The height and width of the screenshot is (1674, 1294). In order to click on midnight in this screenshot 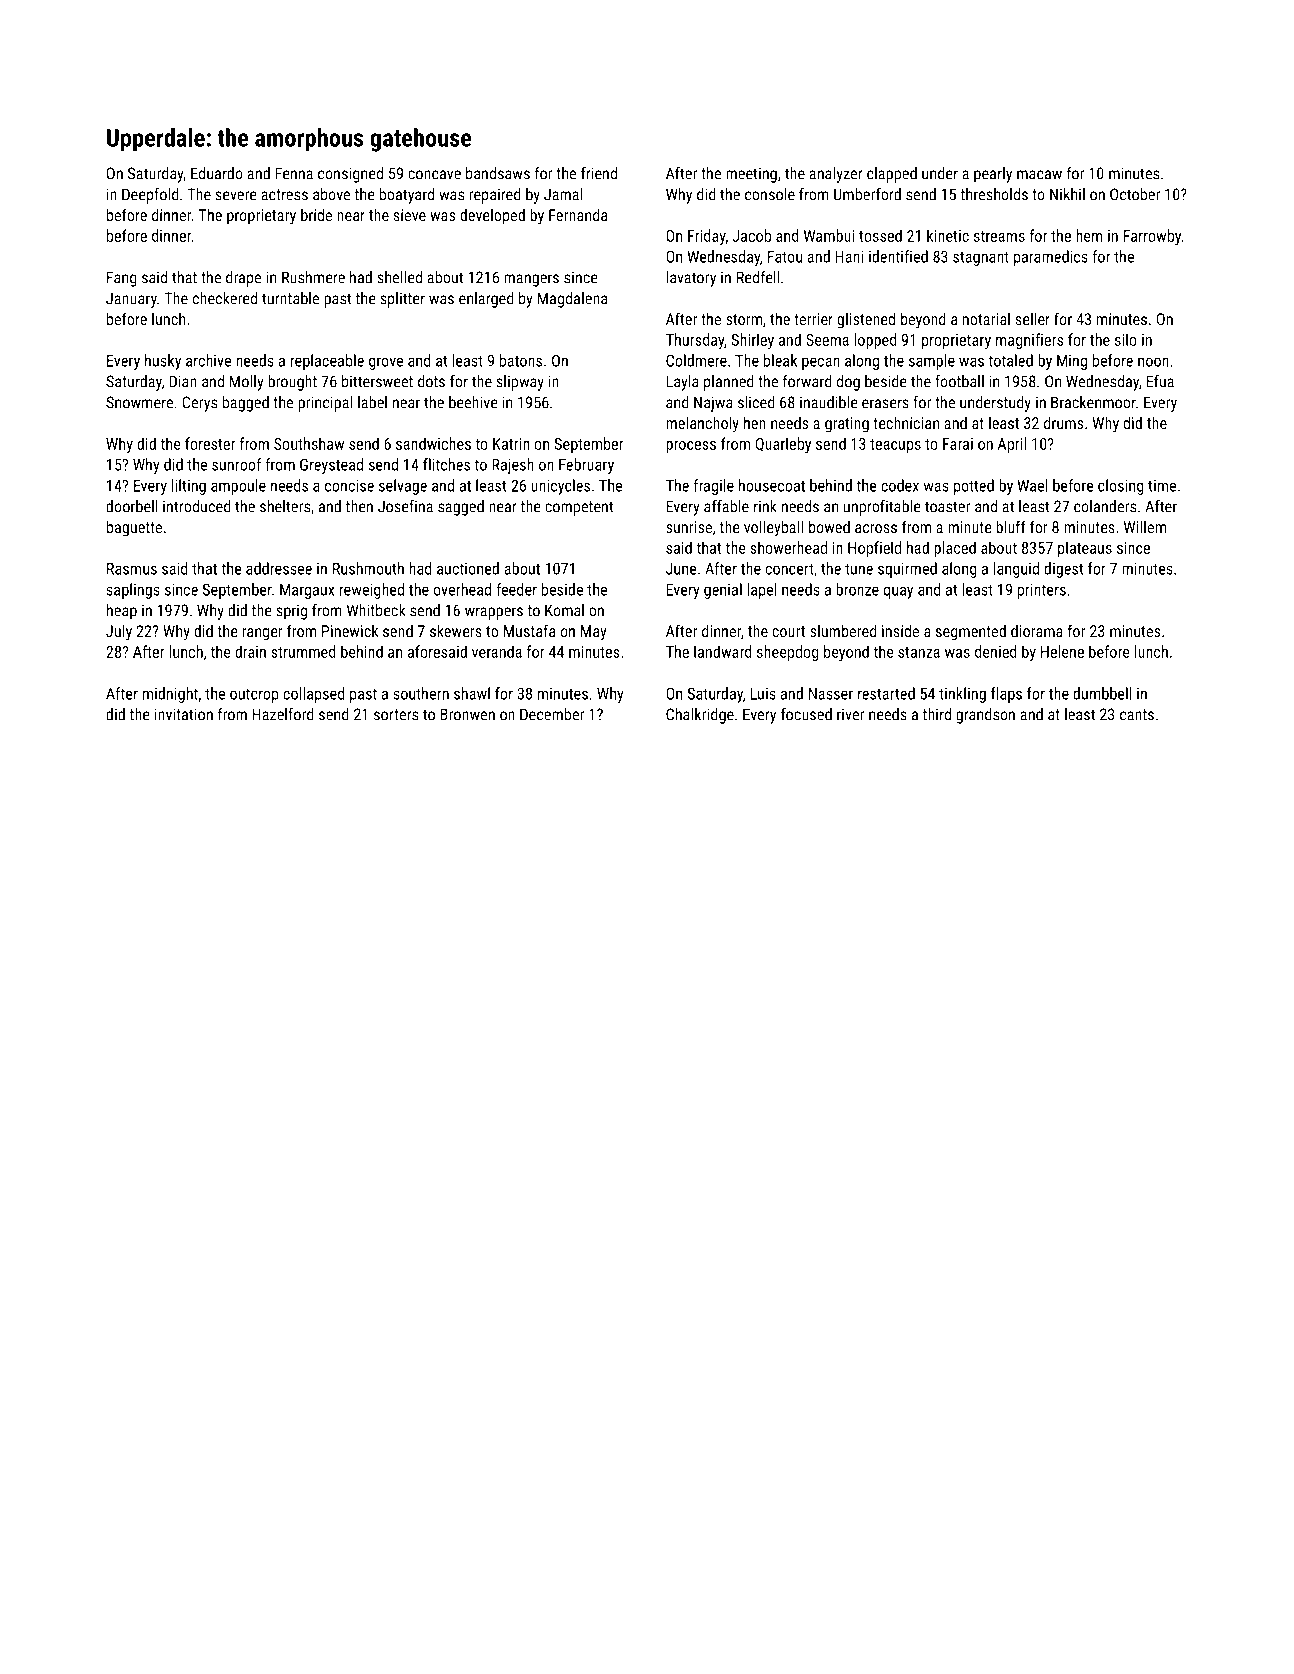, I will do `click(170, 695)`.
